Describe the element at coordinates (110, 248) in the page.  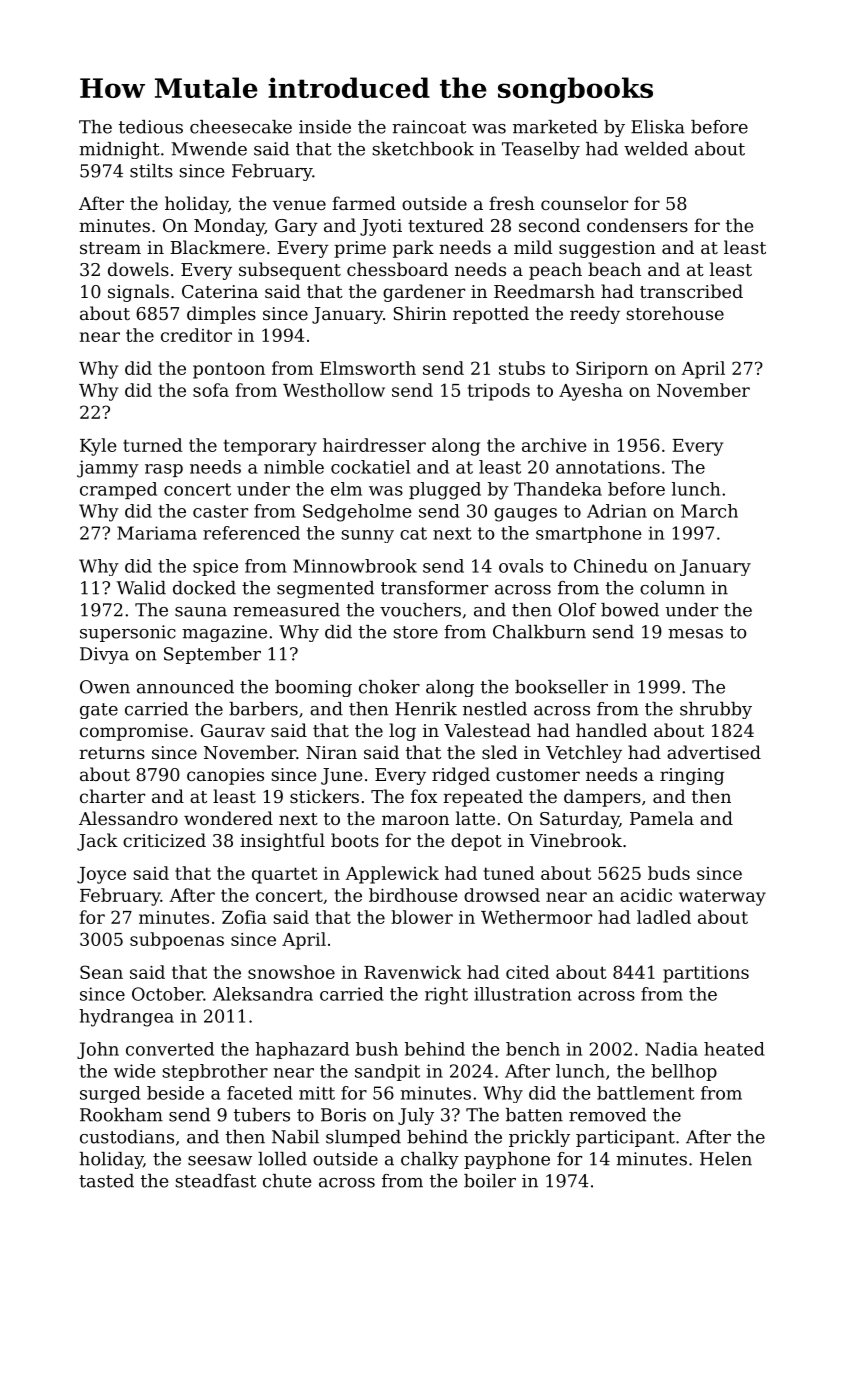
I see `stream` at that location.
